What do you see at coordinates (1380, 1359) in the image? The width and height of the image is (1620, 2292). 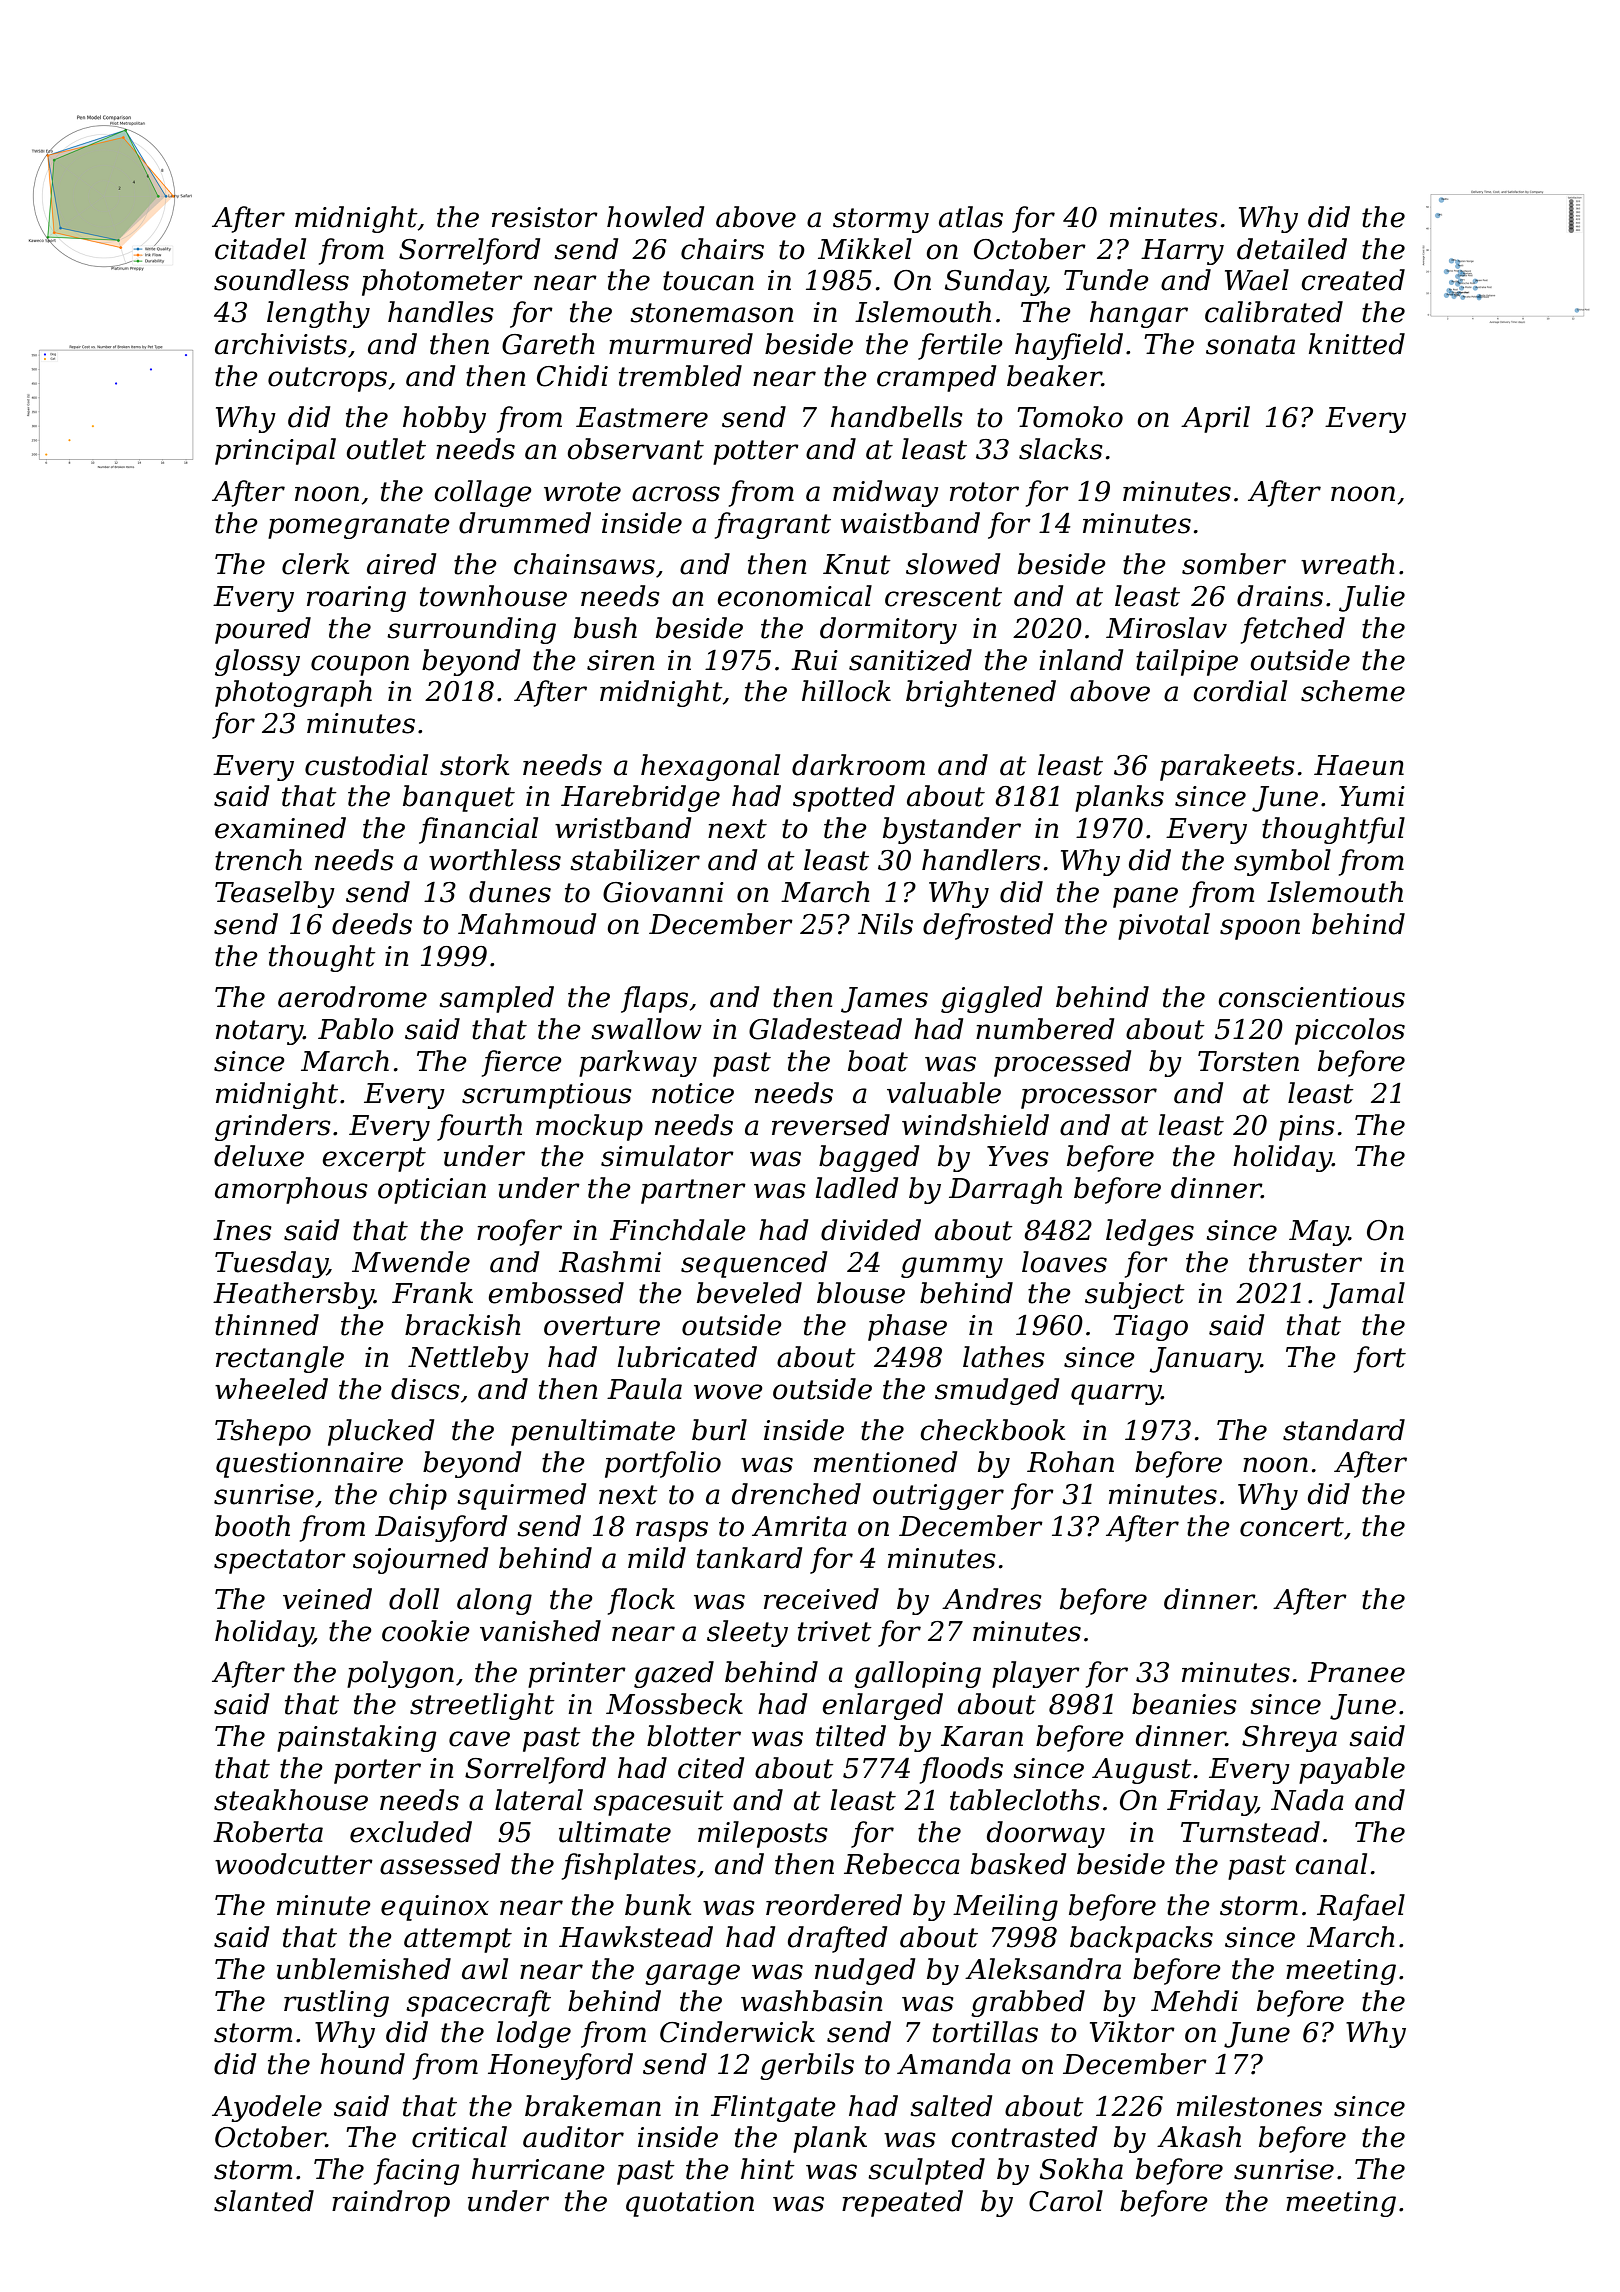 I see `fort` at bounding box center [1380, 1359].
